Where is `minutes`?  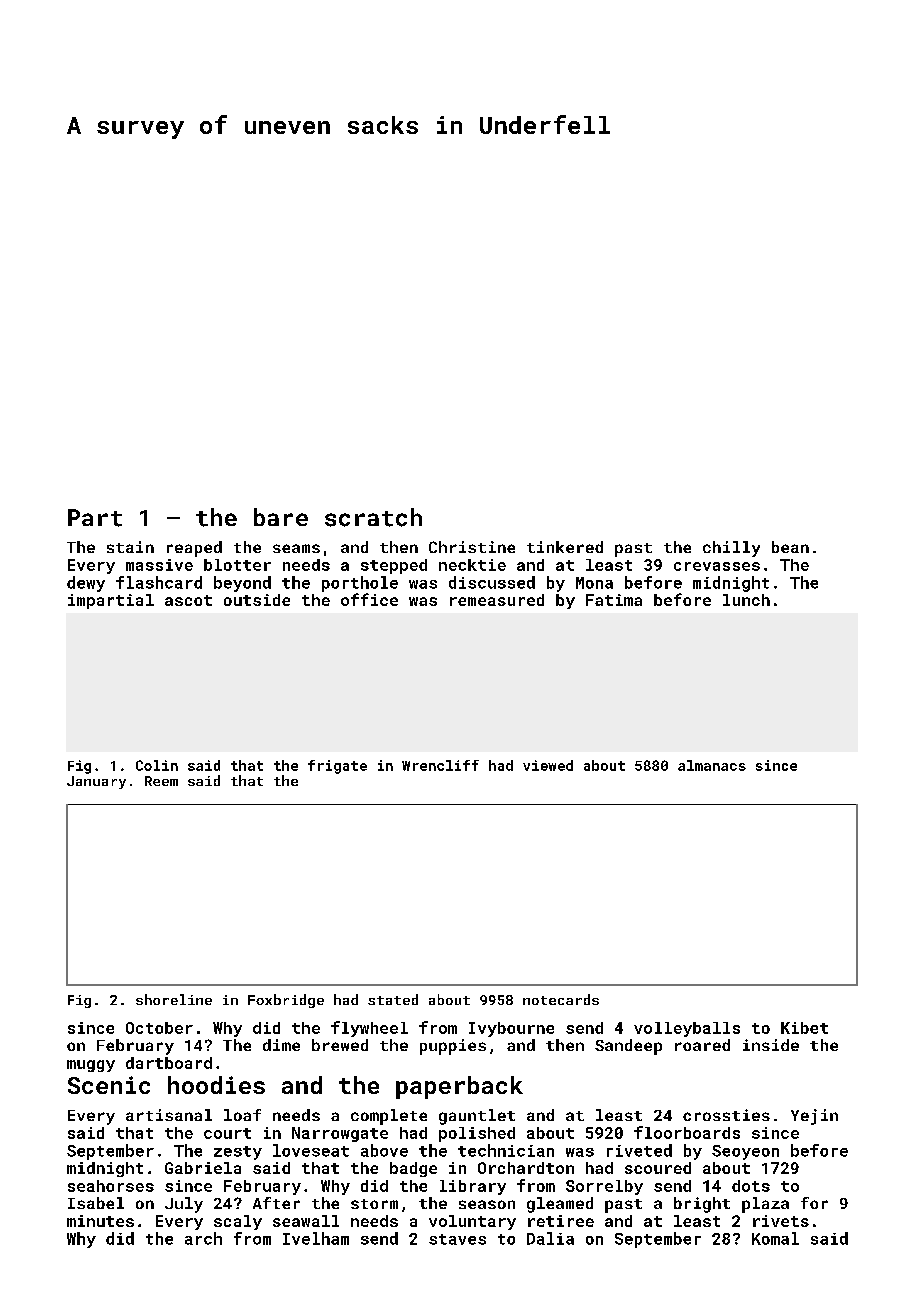 minutes is located at coordinates (100, 1221).
